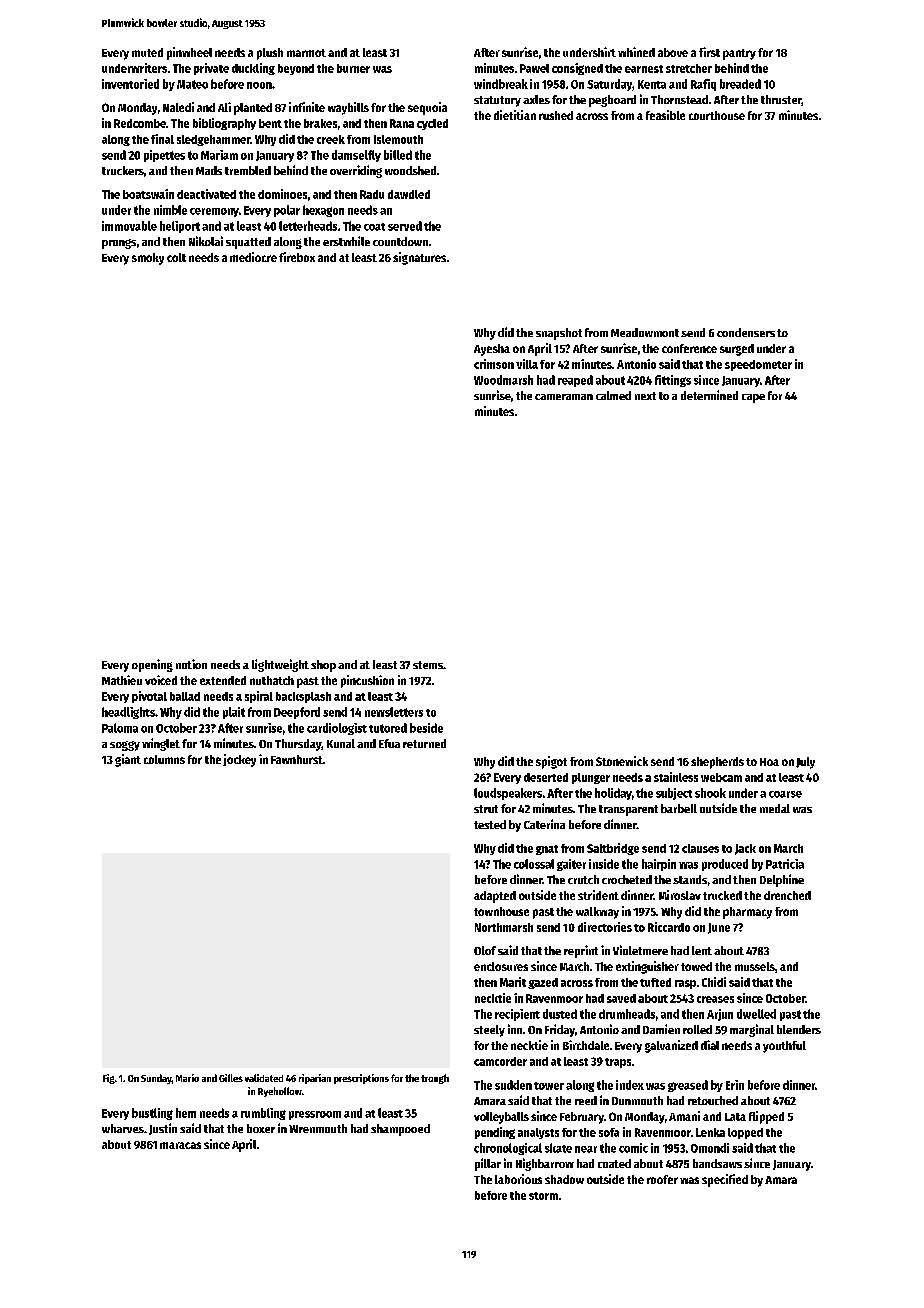 Image resolution: width=924 pixels, height=1308 pixels. What do you see at coordinates (191, 664) in the screenshot?
I see `notion` at bounding box center [191, 664].
